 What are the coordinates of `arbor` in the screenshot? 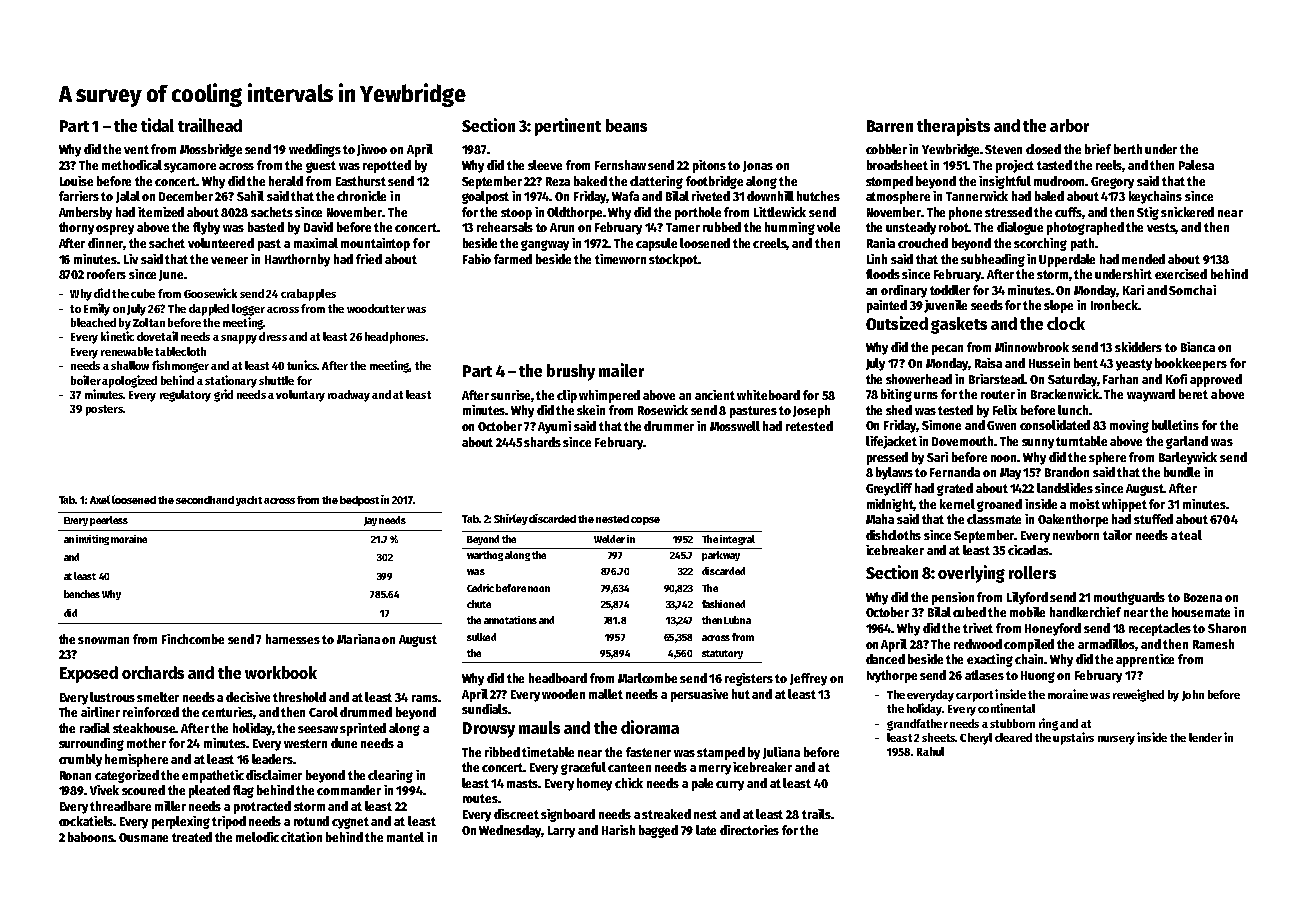 It's located at (1069, 125).
